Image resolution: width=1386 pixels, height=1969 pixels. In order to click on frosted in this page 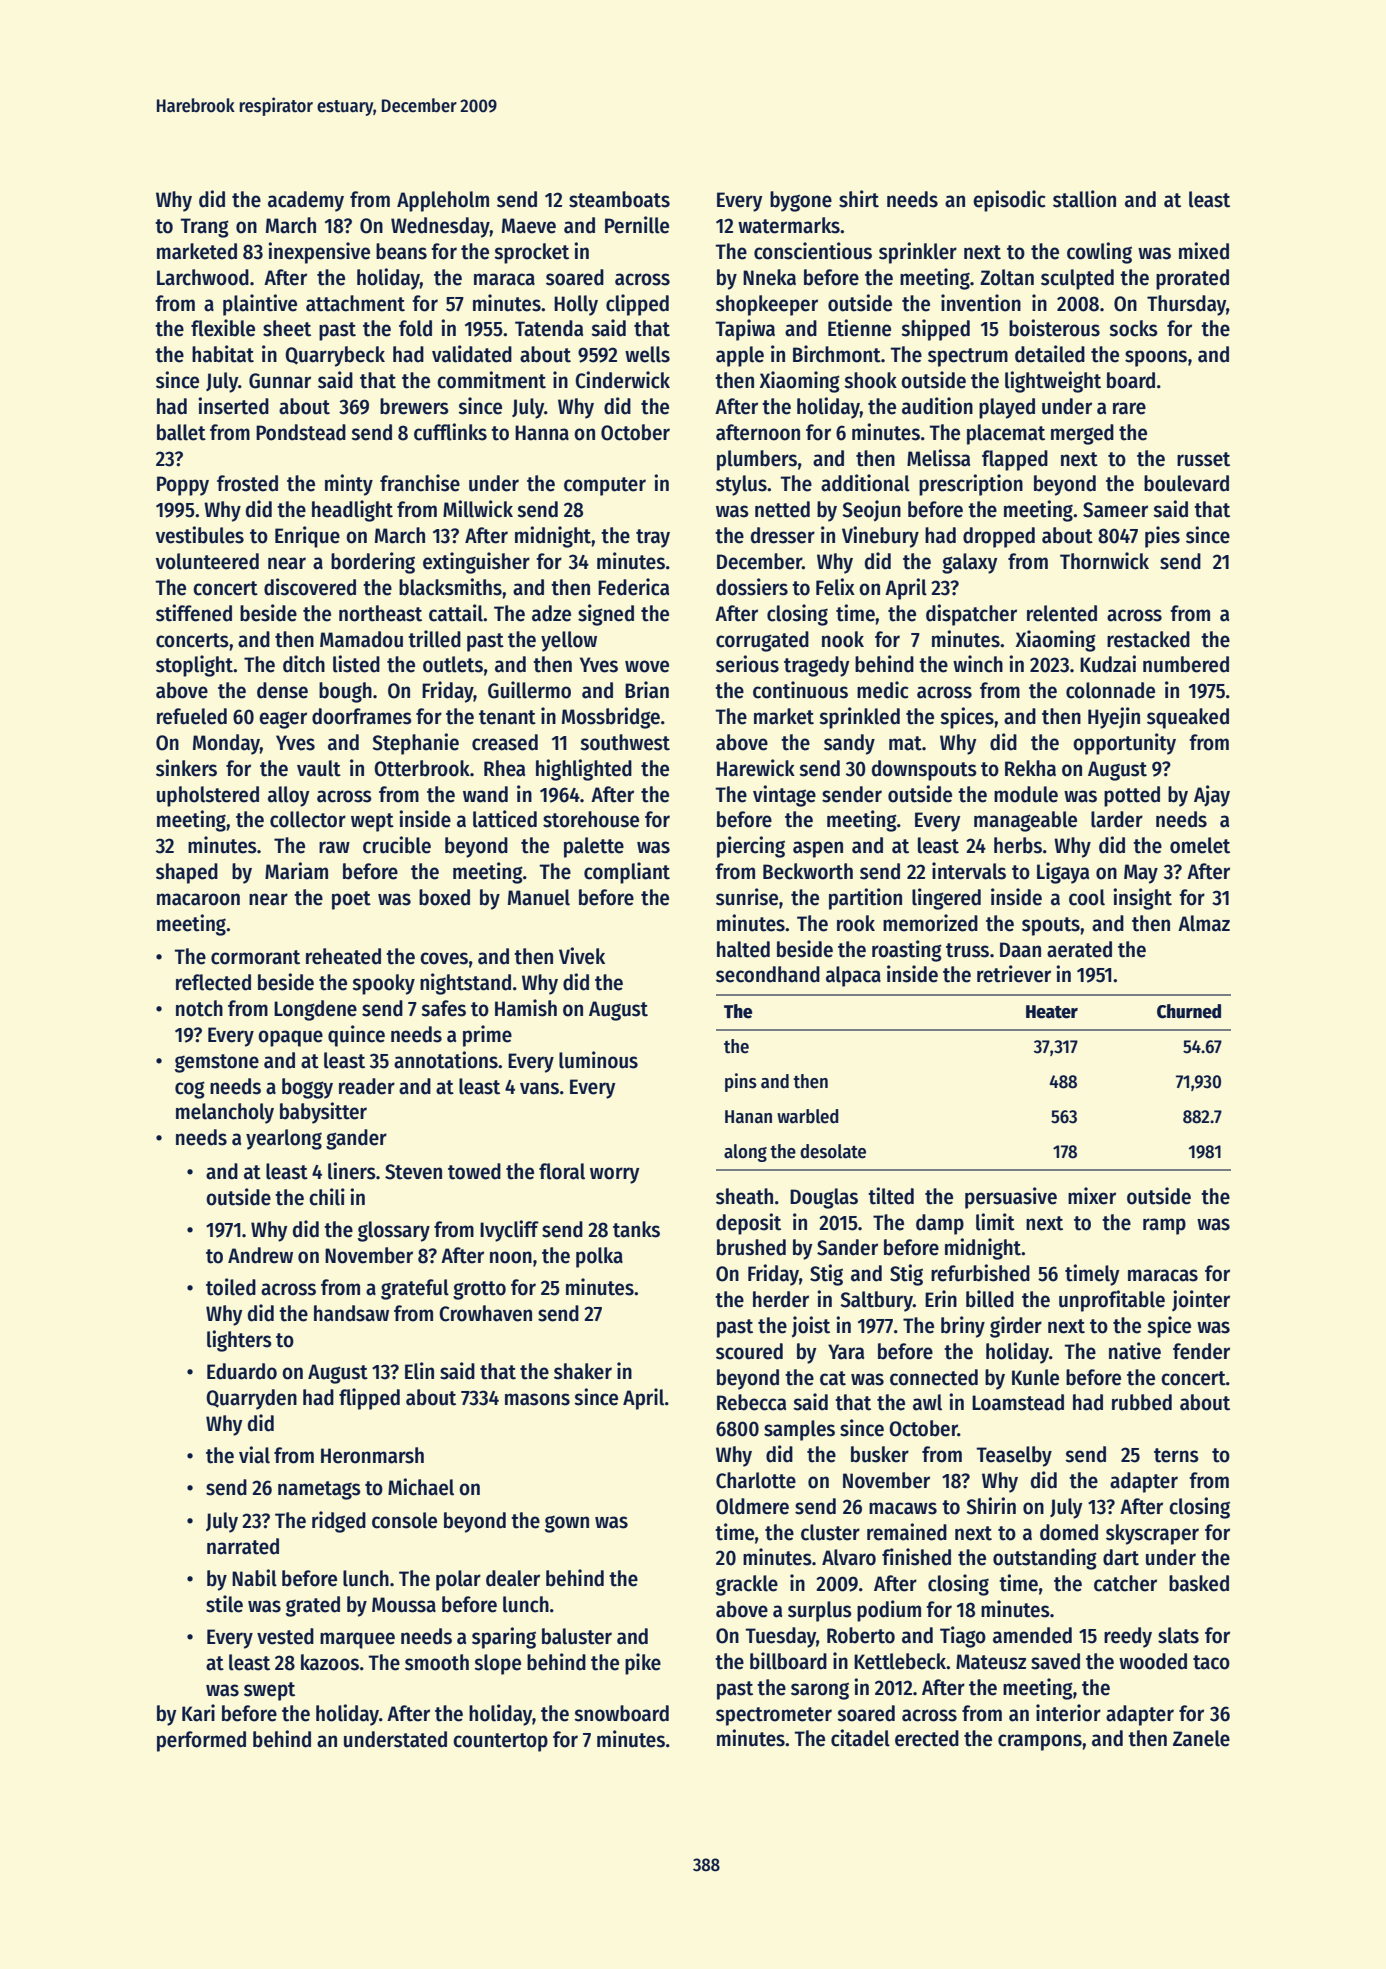, I will do `click(247, 483)`.
